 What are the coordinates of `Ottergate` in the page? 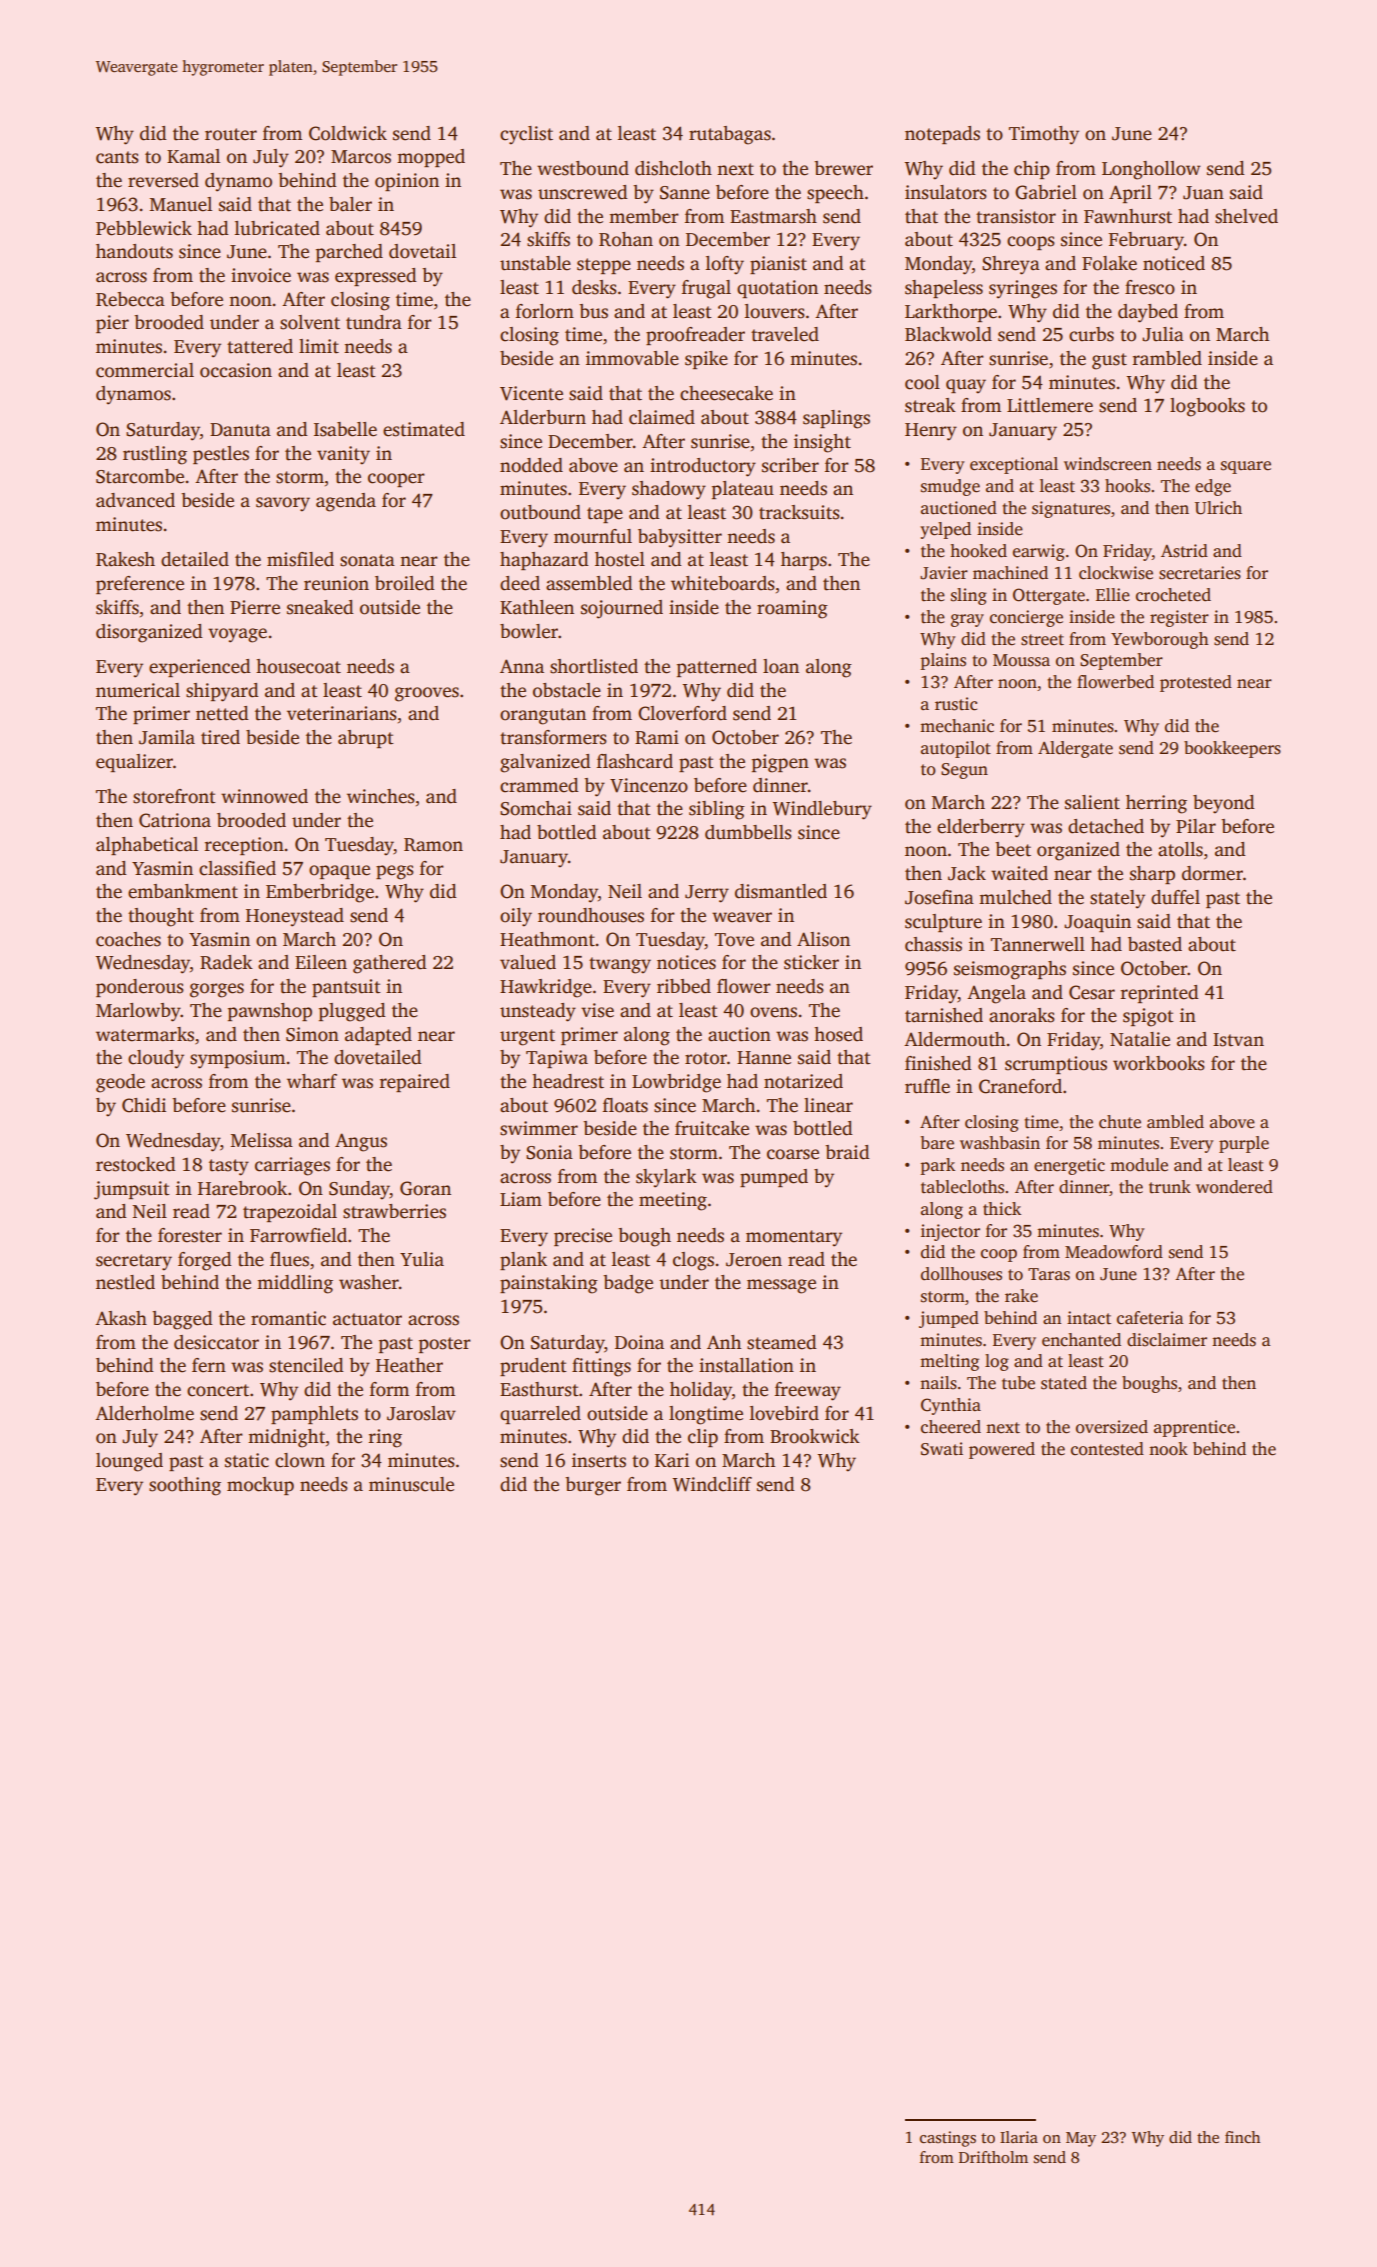 It's located at (1049, 596).
